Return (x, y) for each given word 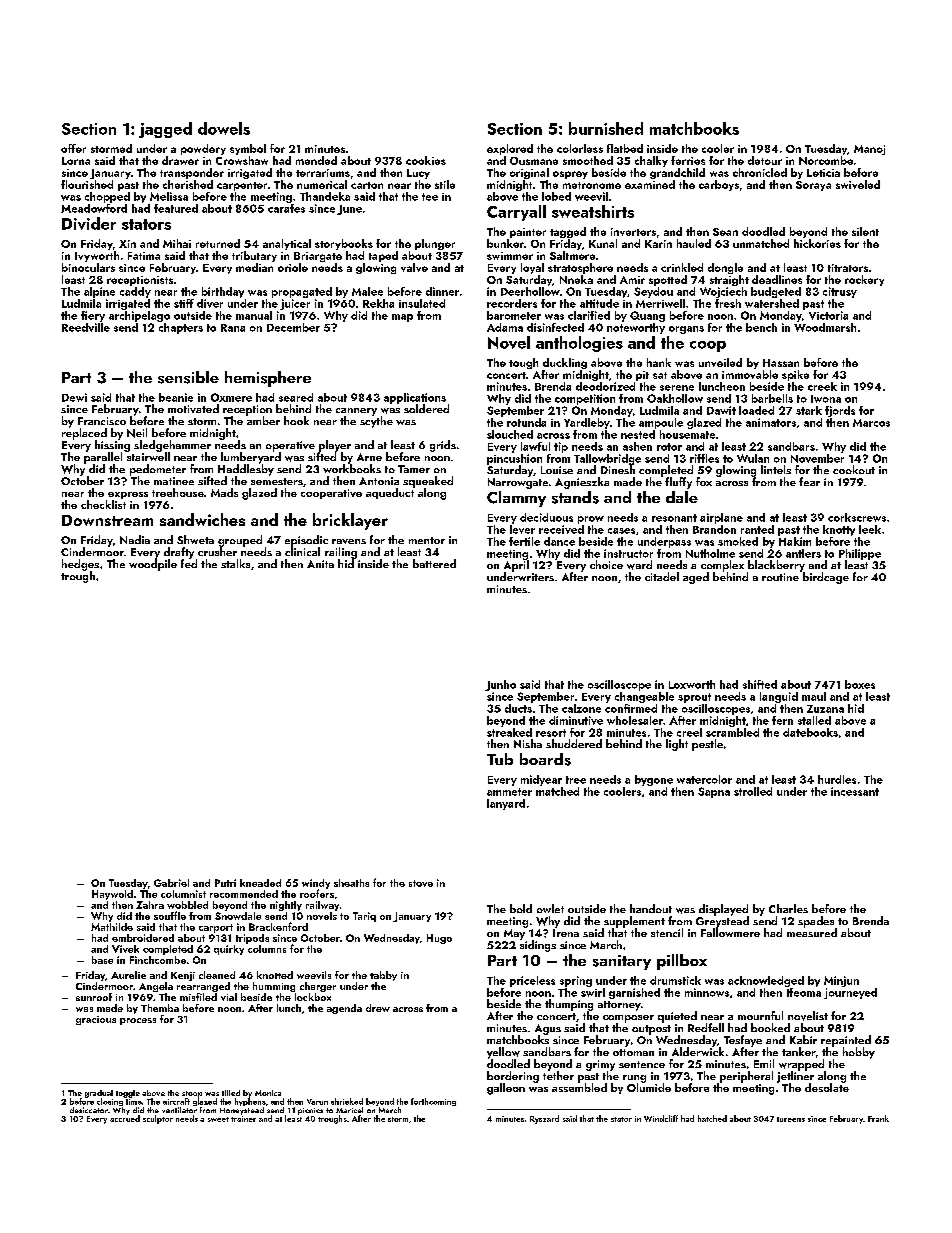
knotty (839, 530)
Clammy (516, 499)
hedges (80, 565)
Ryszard (544, 1119)
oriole (293, 267)
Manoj (869, 150)
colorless (580, 148)
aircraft (176, 1101)
